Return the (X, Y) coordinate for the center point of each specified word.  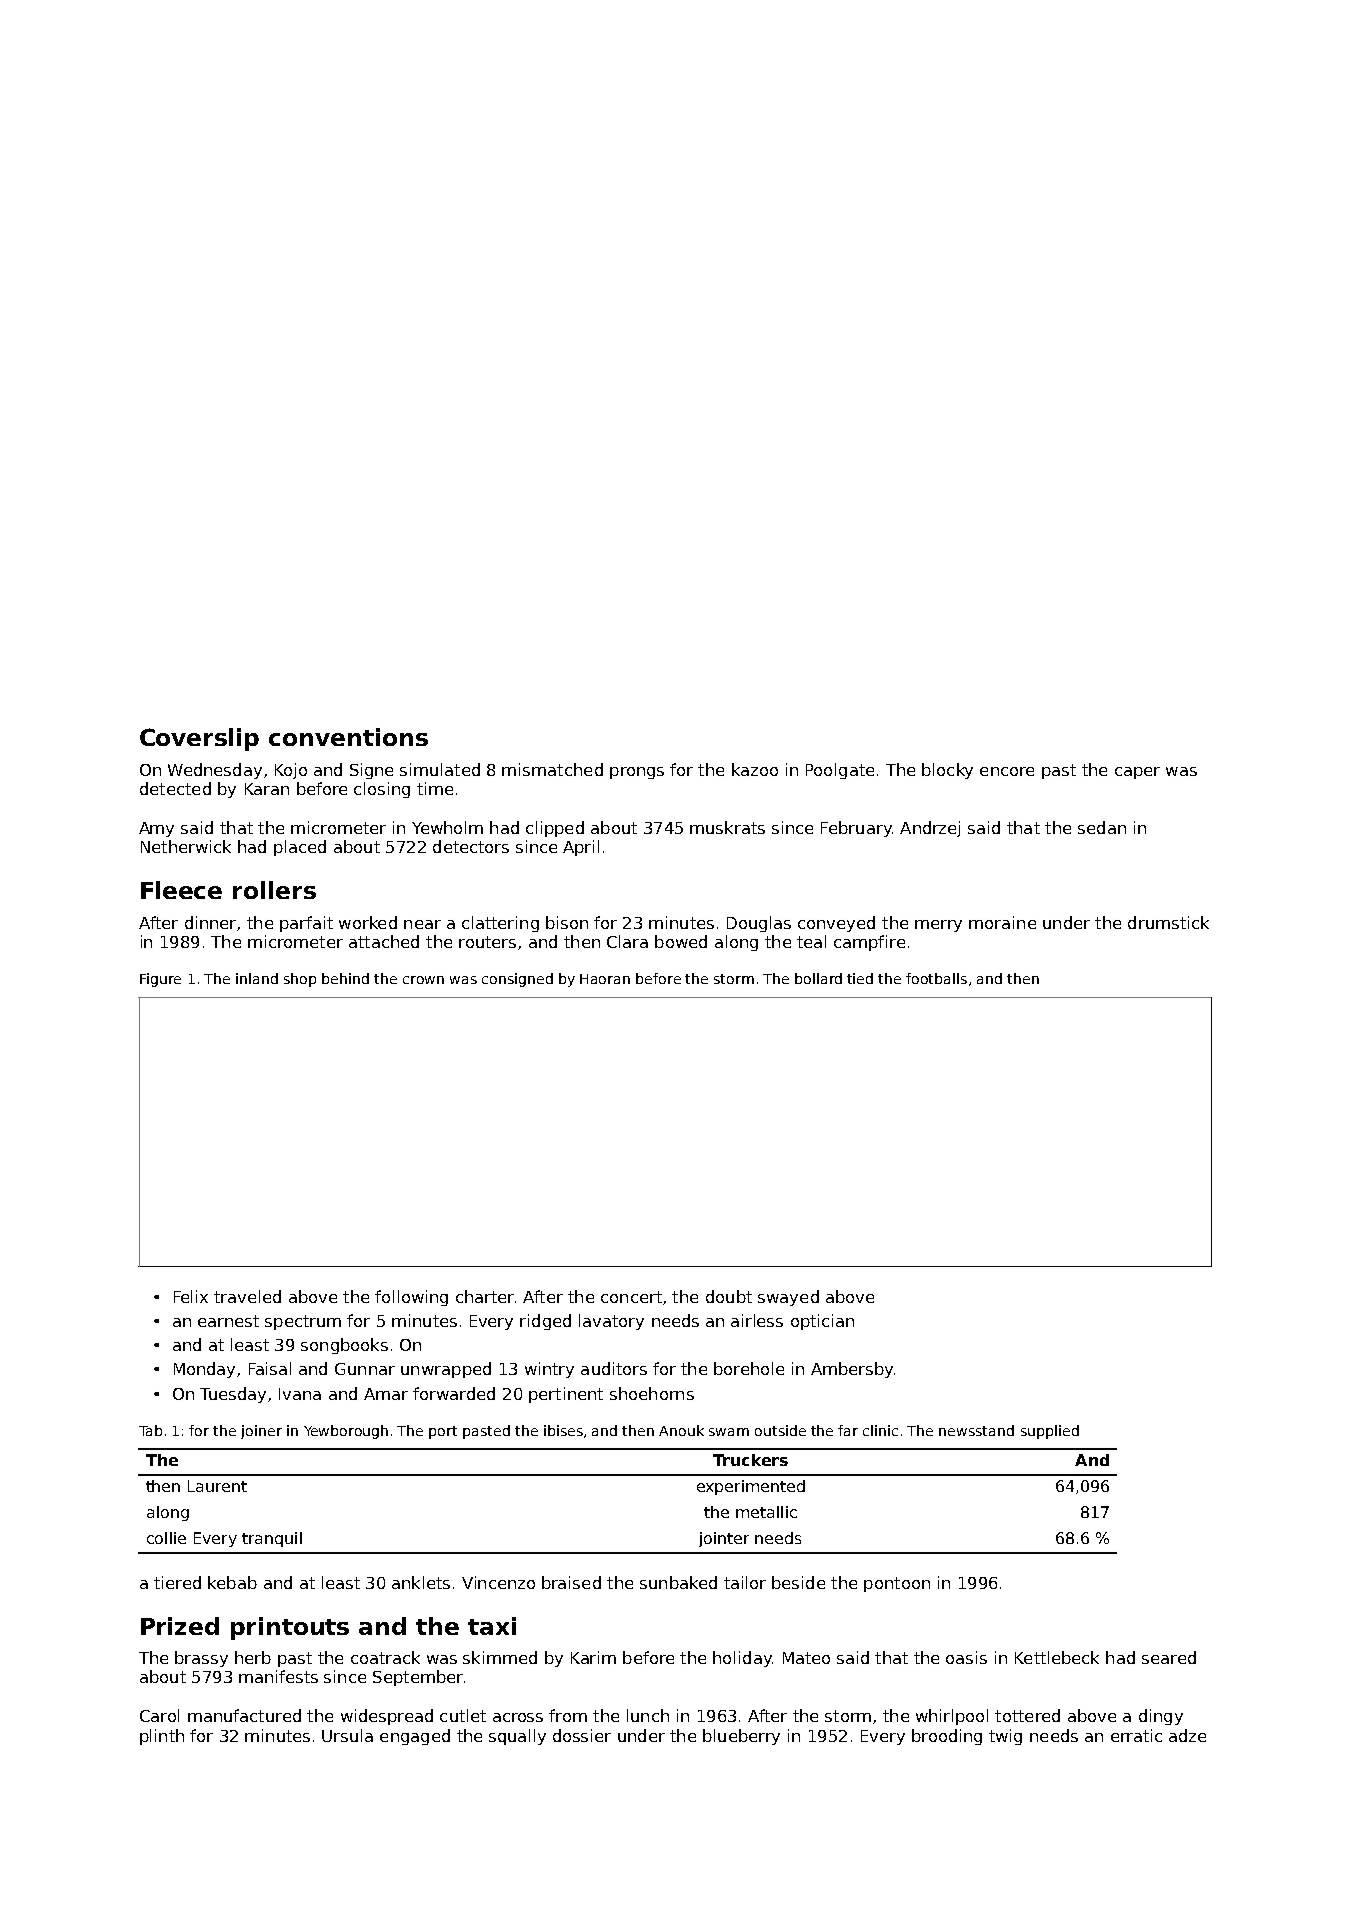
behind (345, 978)
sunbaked (678, 1582)
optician (822, 1322)
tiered (177, 1582)
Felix (191, 1296)
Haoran (605, 979)
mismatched (552, 769)
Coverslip (199, 739)
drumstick (1168, 922)
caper (1137, 773)
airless (757, 1320)
